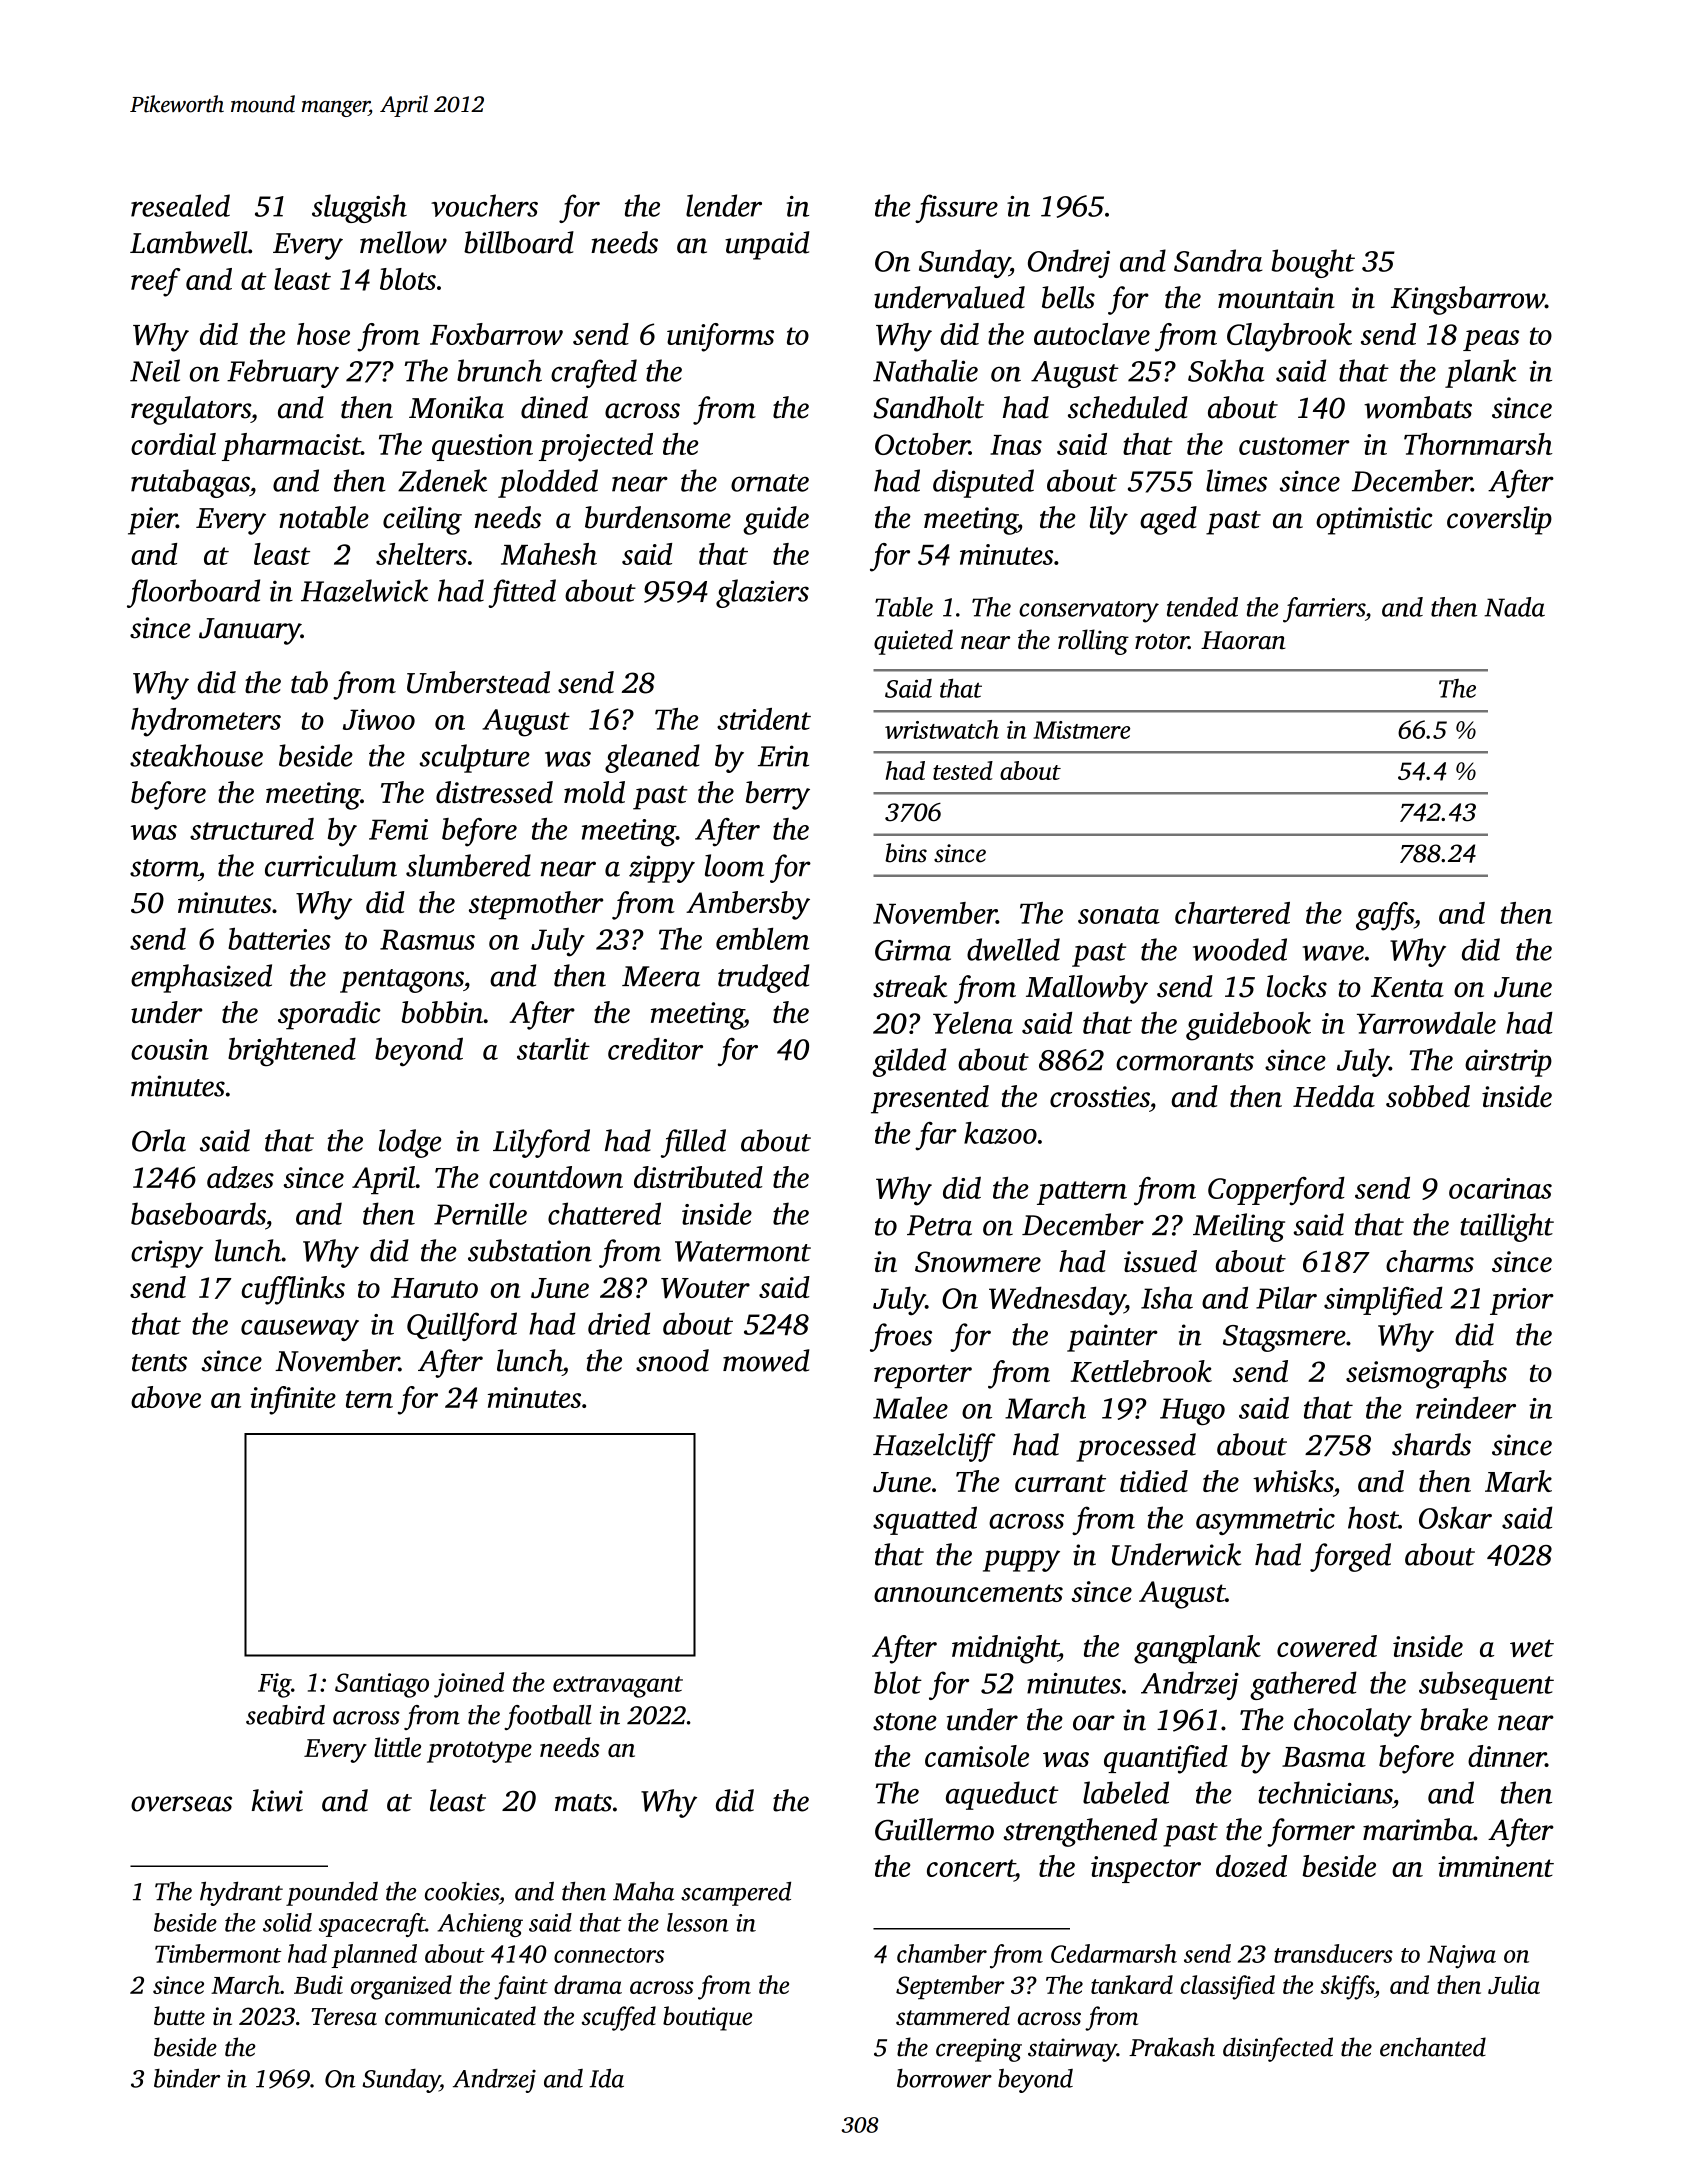 The height and width of the document is (2178, 1683). I want to click on Umberstead, so click(478, 682).
